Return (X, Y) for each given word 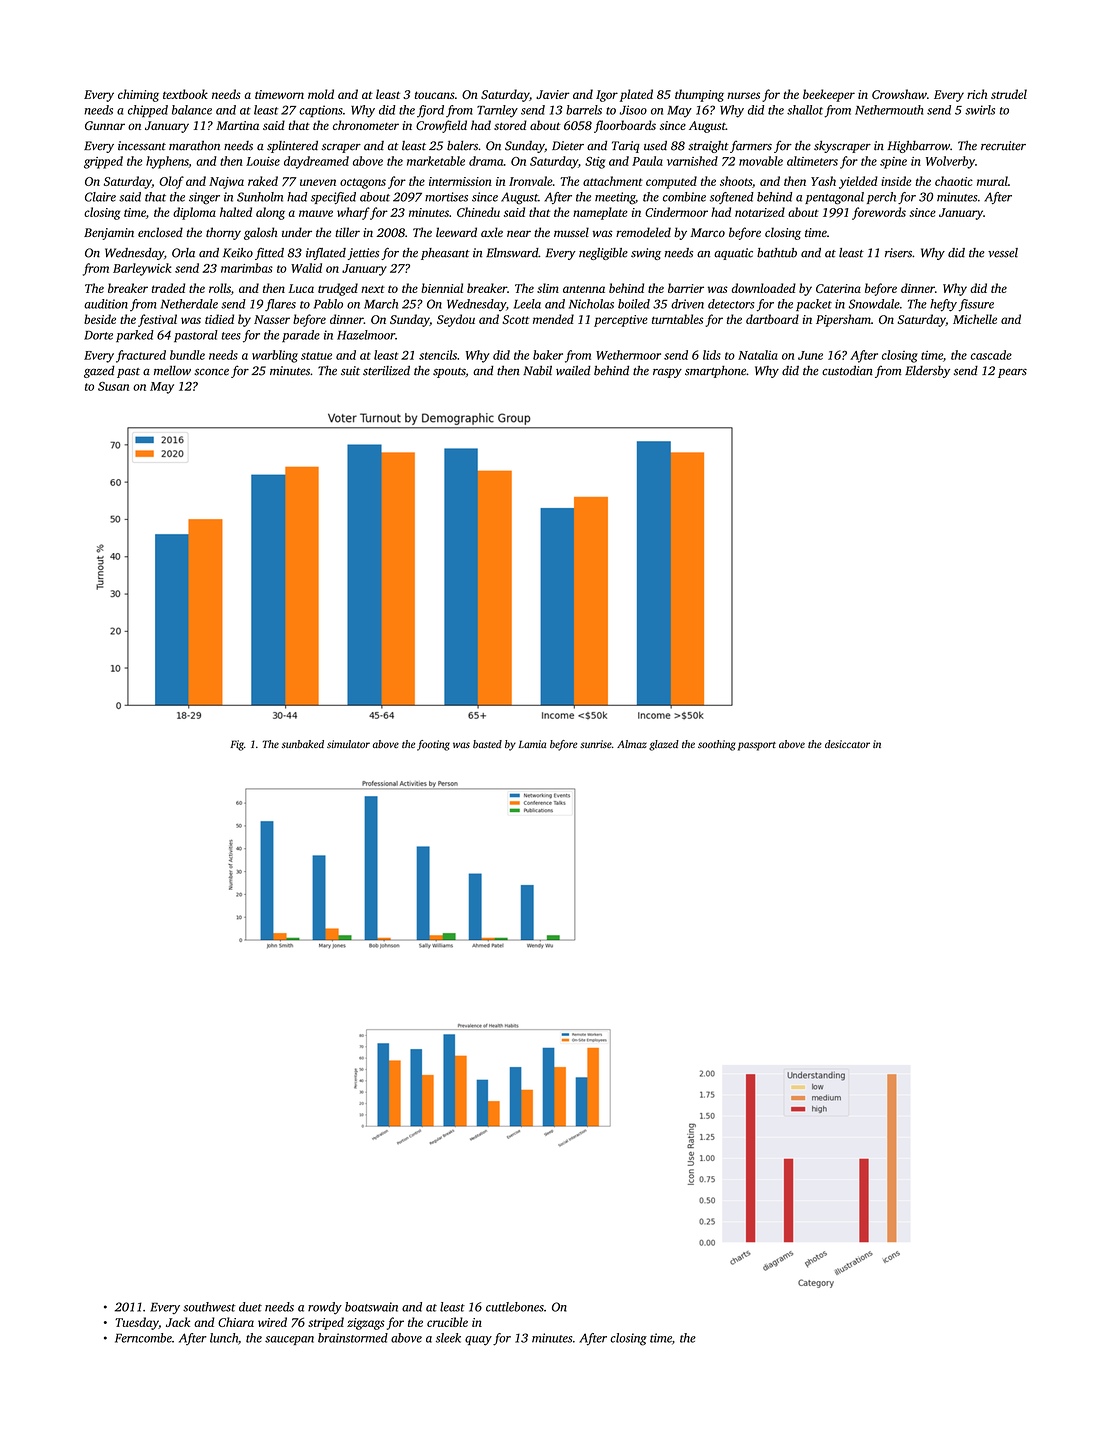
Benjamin (109, 234)
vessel (1003, 253)
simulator (348, 744)
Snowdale (874, 304)
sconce (211, 372)
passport (757, 746)
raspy (667, 373)
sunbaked (303, 744)
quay (478, 1341)
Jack (178, 1322)
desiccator (847, 744)
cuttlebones (515, 1307)
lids (712, 355)
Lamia (532, 744)
